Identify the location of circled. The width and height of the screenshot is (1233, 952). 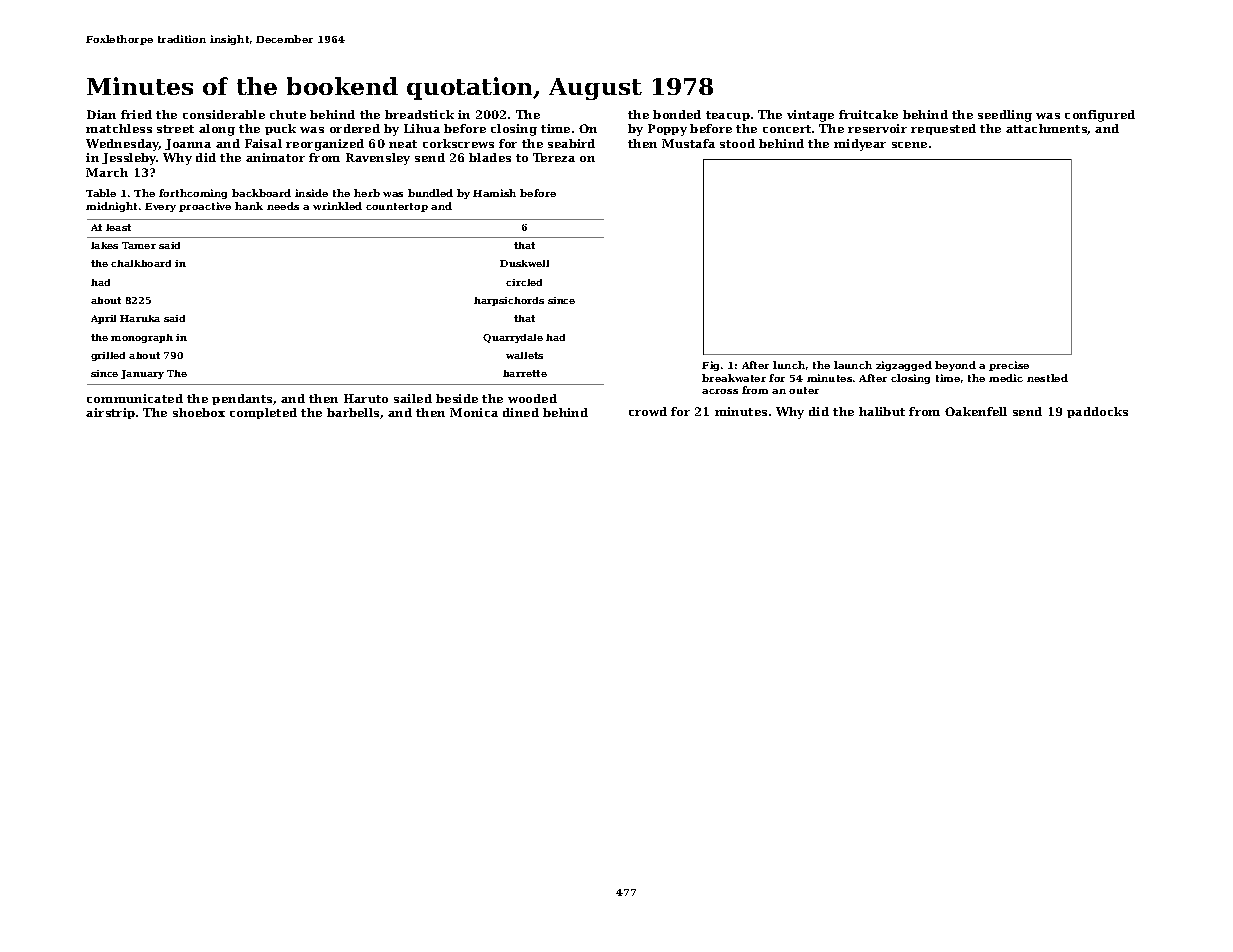
(524, 282).
